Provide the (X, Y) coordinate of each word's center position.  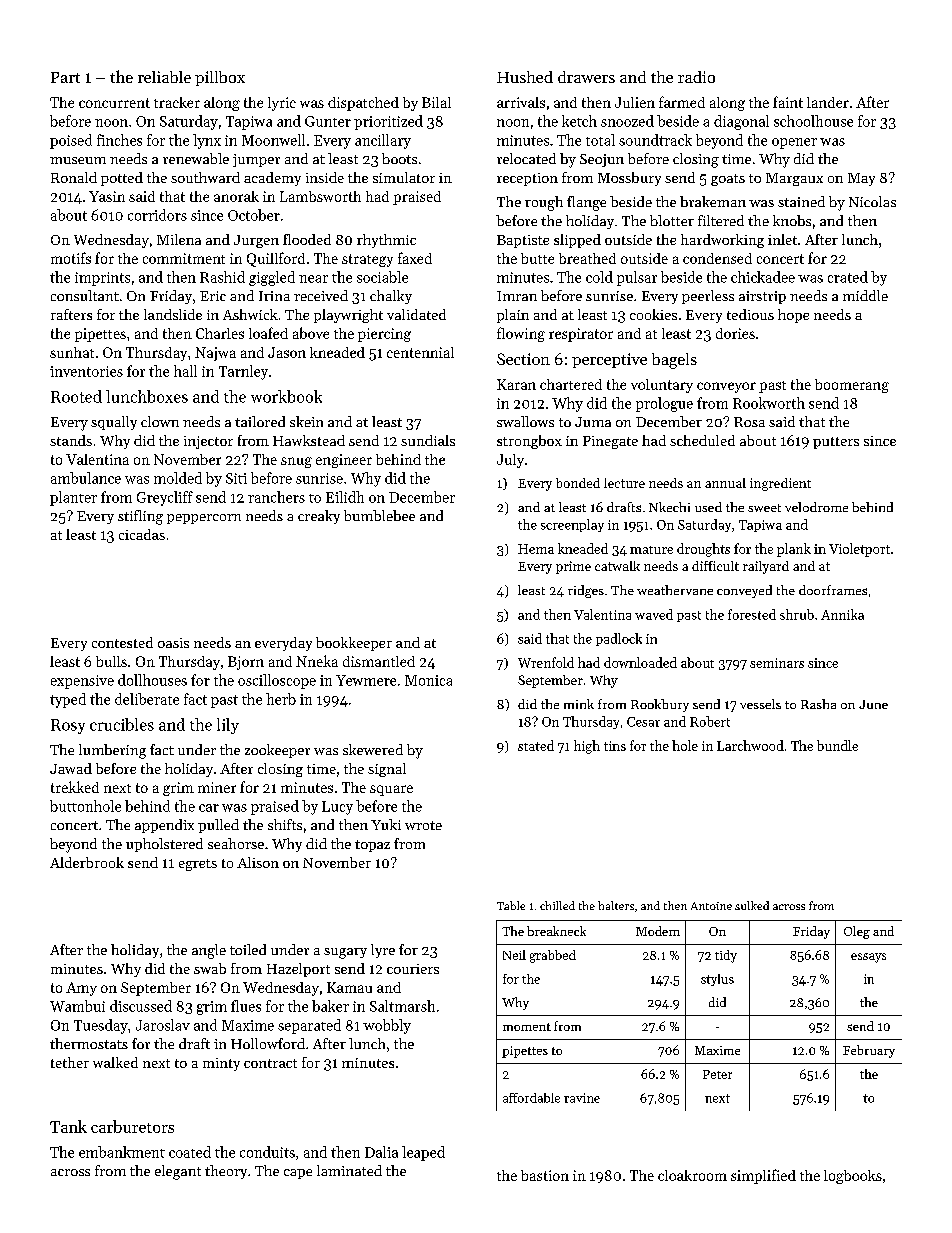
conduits (267, 1152)
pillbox (220, 78)
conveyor (726, 387)
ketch (579, 121)
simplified (763, 1176)
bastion (545, 1175)
